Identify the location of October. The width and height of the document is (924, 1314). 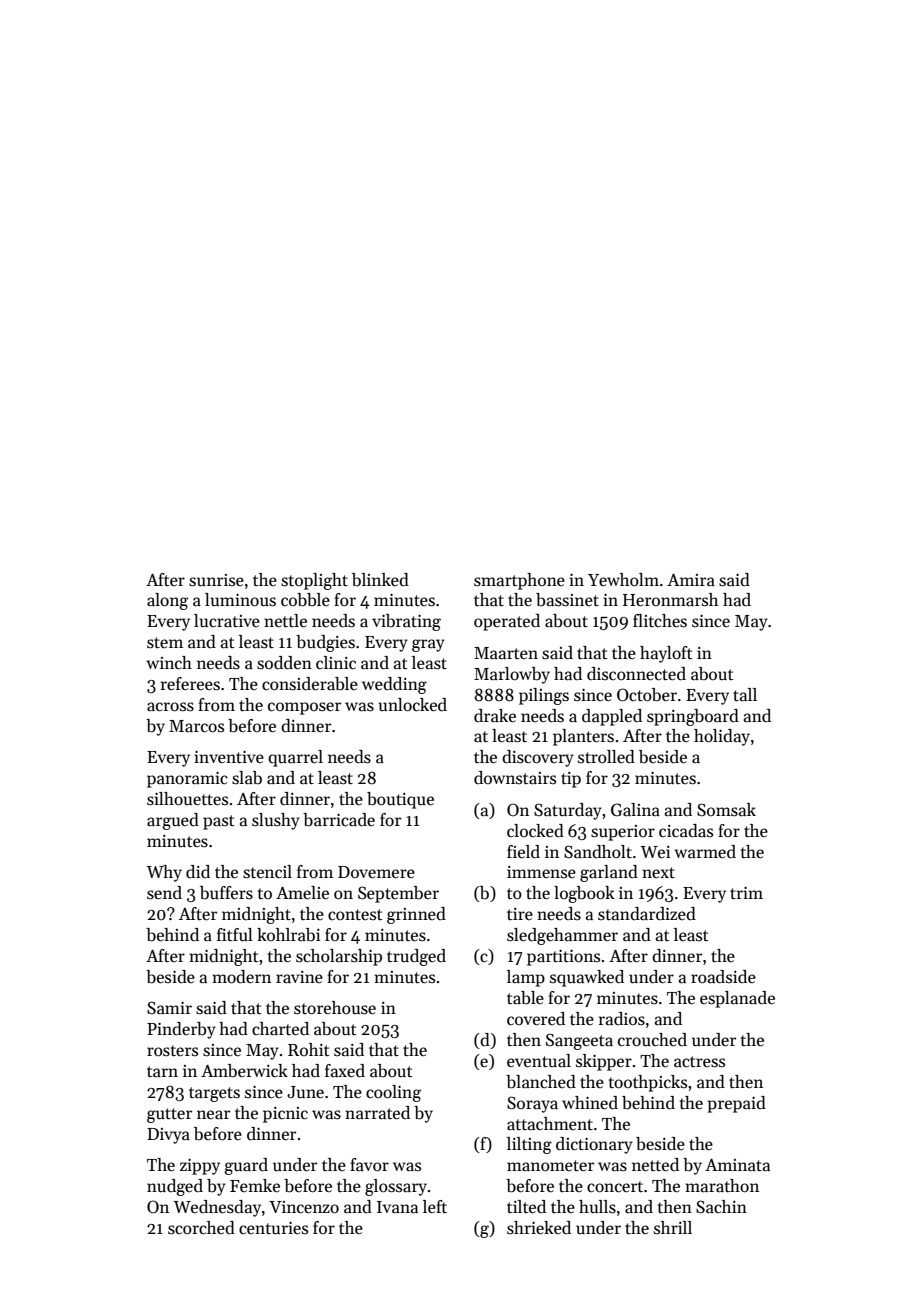
(647, 695).
